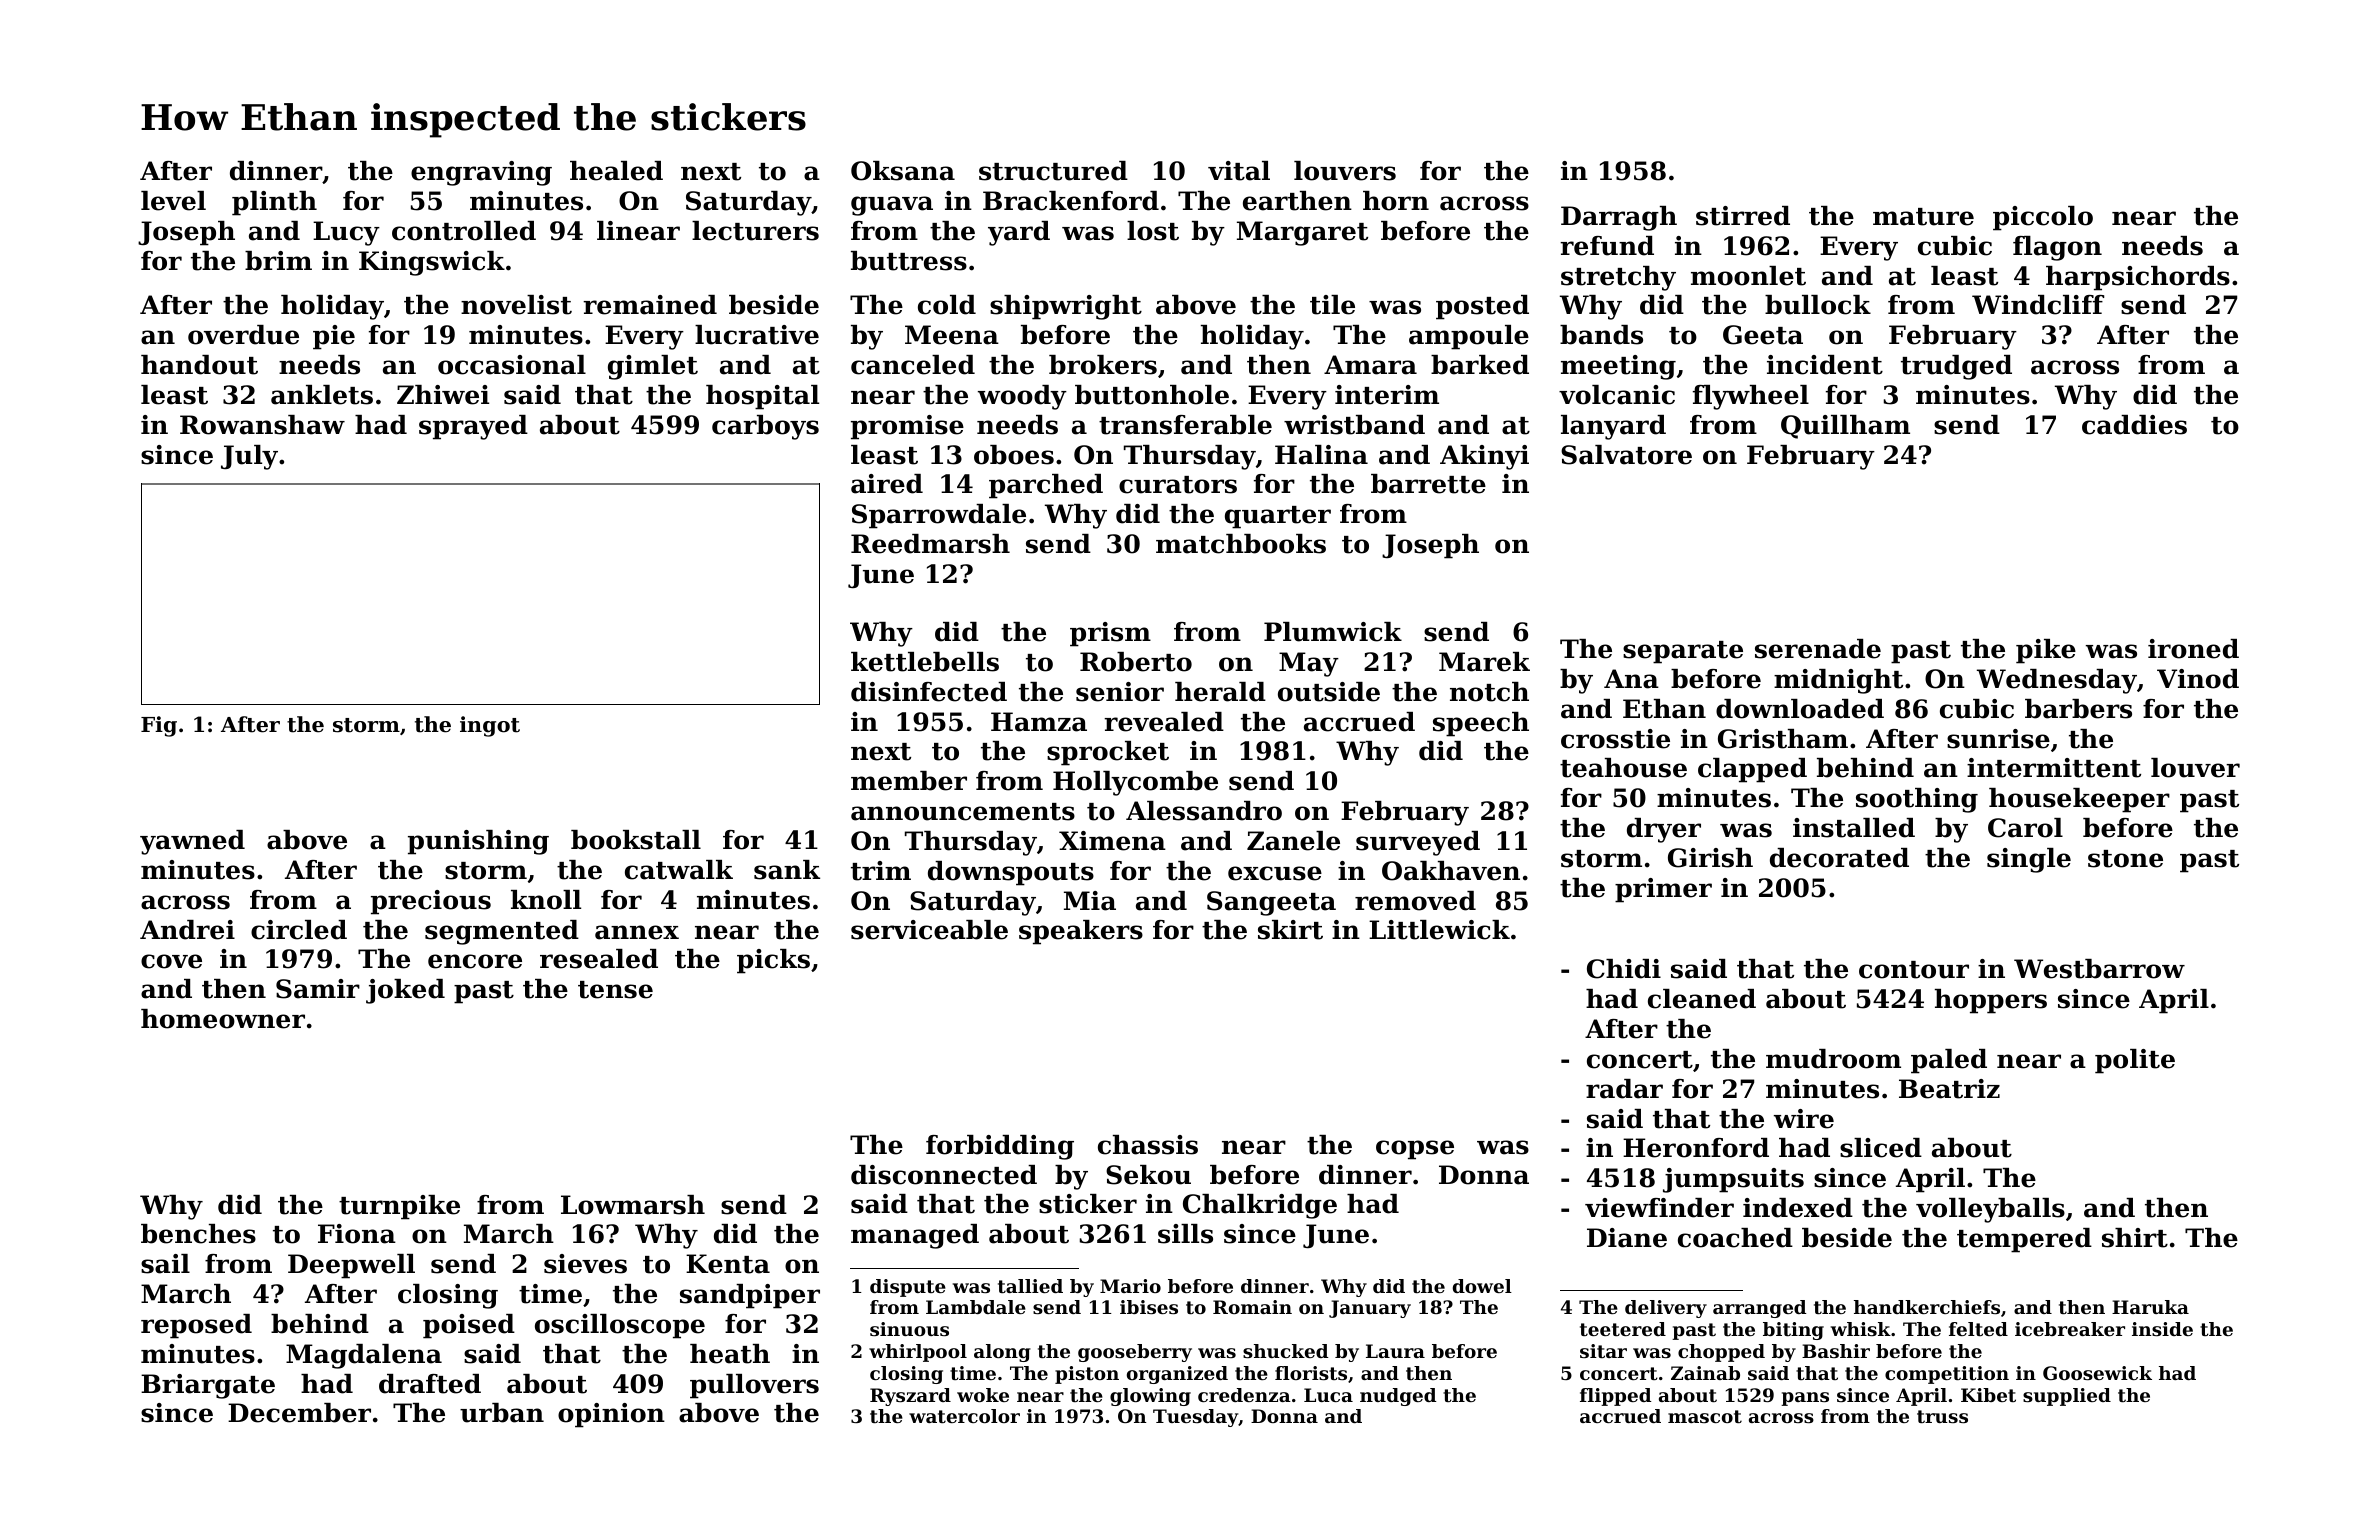 The width and height of the screenshot is (2380, 1540). Describe the element at coordinates (1239, 171) in the screenshot. I see `vital` at that location.
